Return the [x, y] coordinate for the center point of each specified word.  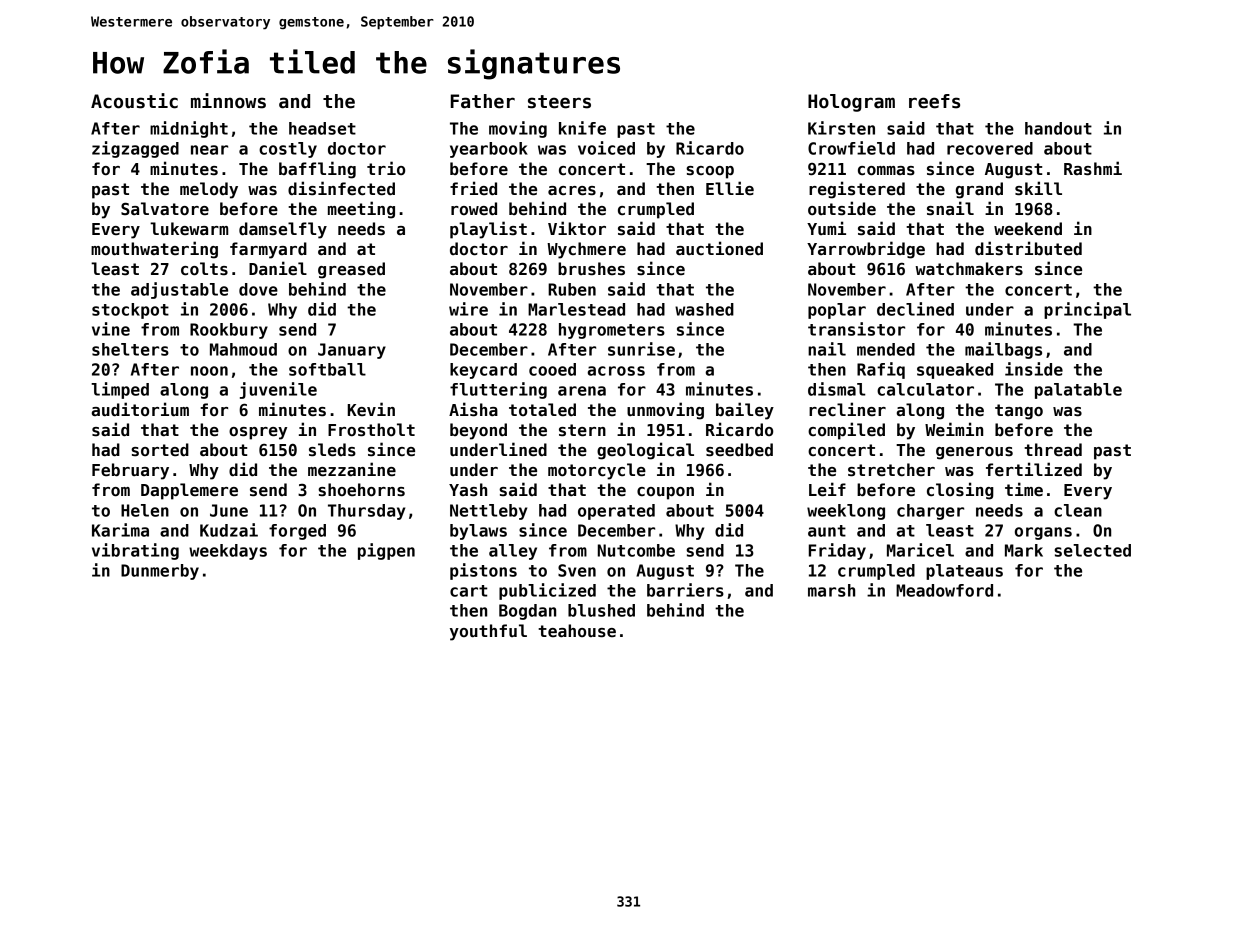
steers [559, 102]
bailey [745, 411]
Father [483, 101]
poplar [837, 311]
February [130, 471]
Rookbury [229, 331]
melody [209, 190]
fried [473, 188]
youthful [488, 632]
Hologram [851, 103]
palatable [1078, 391]
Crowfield [851, 148]
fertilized [1034, 469]
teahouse [577, 631]
